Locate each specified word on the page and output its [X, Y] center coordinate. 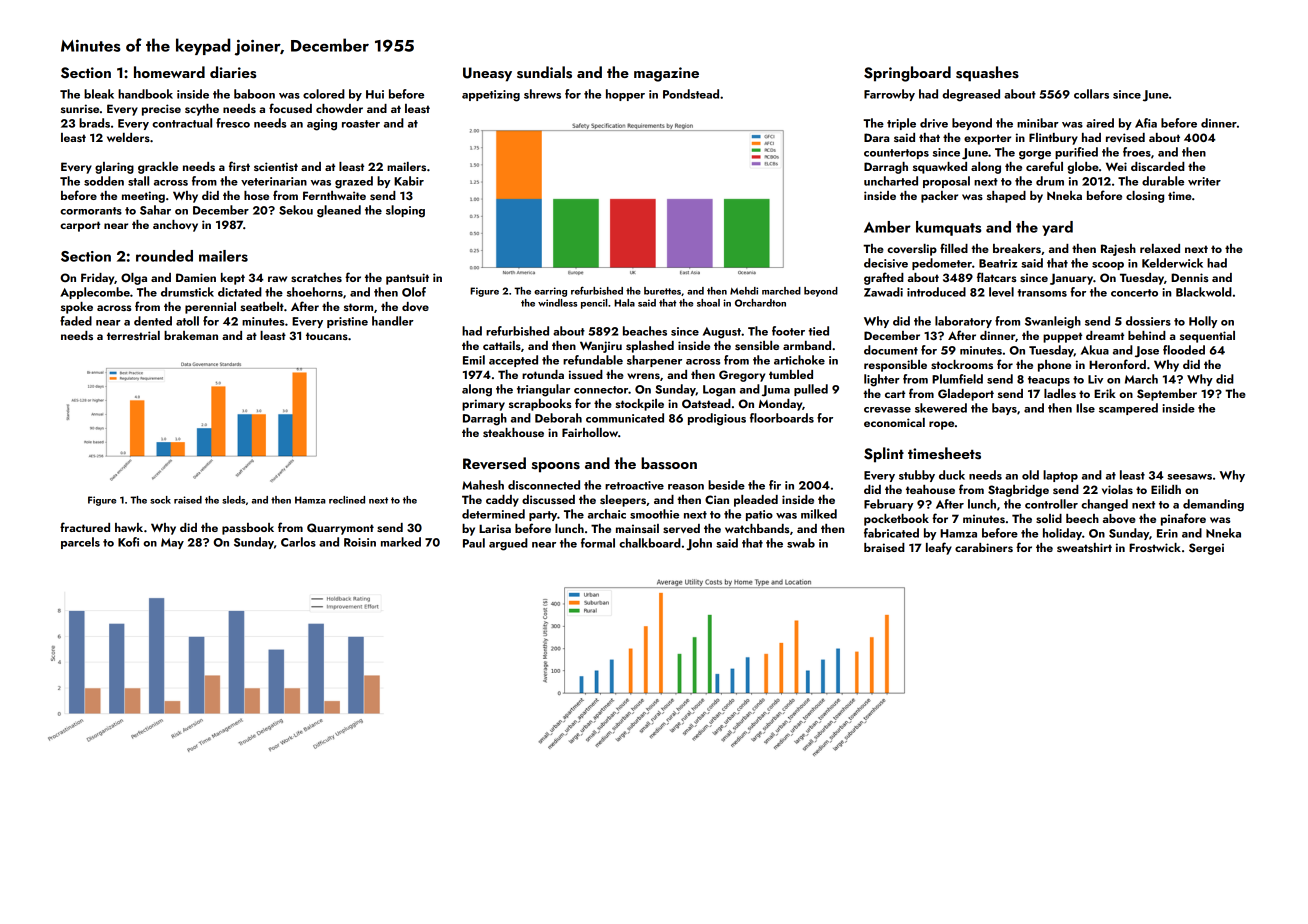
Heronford [1117, 364]
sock [160, 500]
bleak [99, 94]
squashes [987, 74]
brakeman [191, 335]
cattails [502, 345]
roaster [361, 124]
